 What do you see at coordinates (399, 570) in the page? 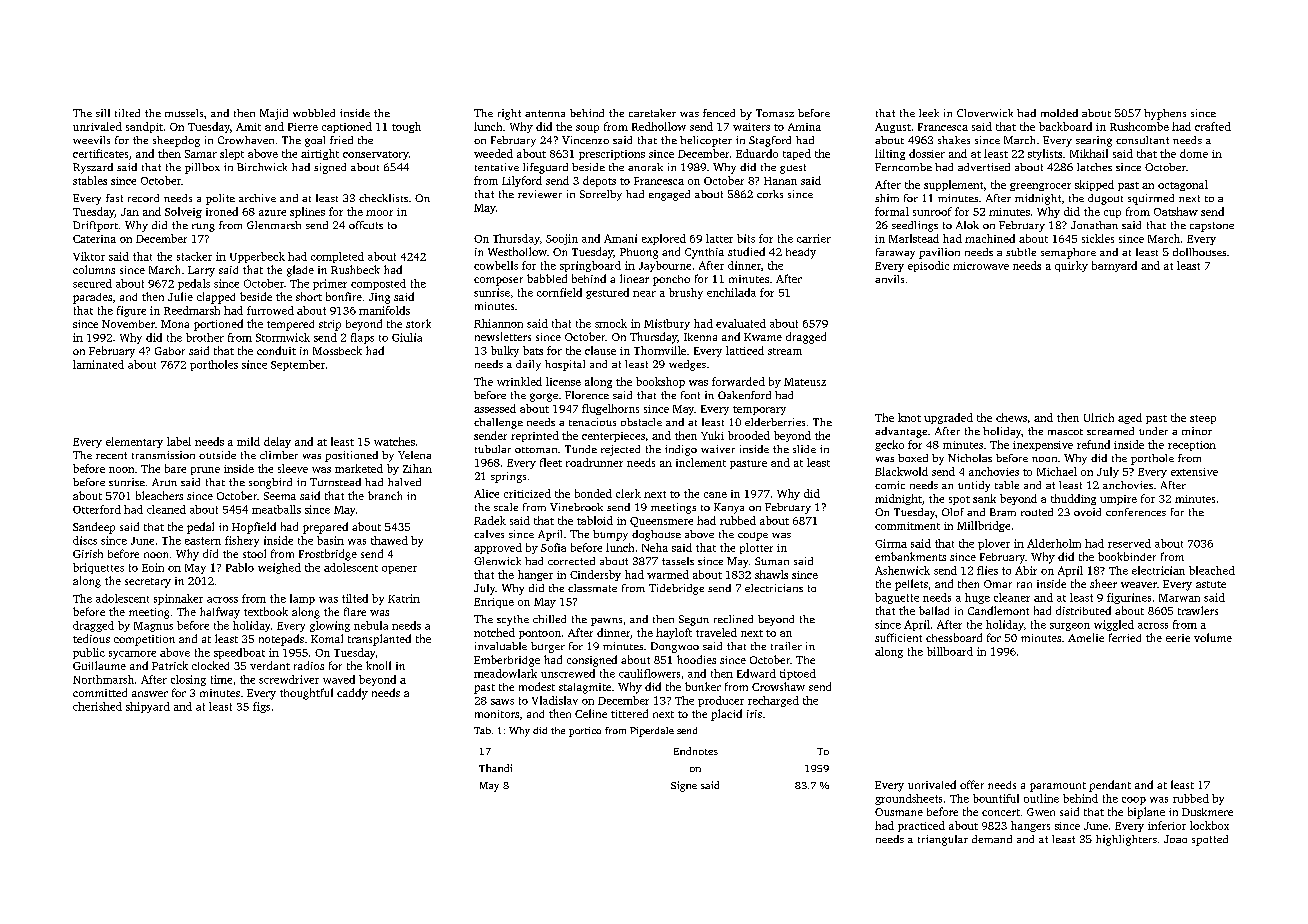
I see `opener` at bounding box center [399, 570].
